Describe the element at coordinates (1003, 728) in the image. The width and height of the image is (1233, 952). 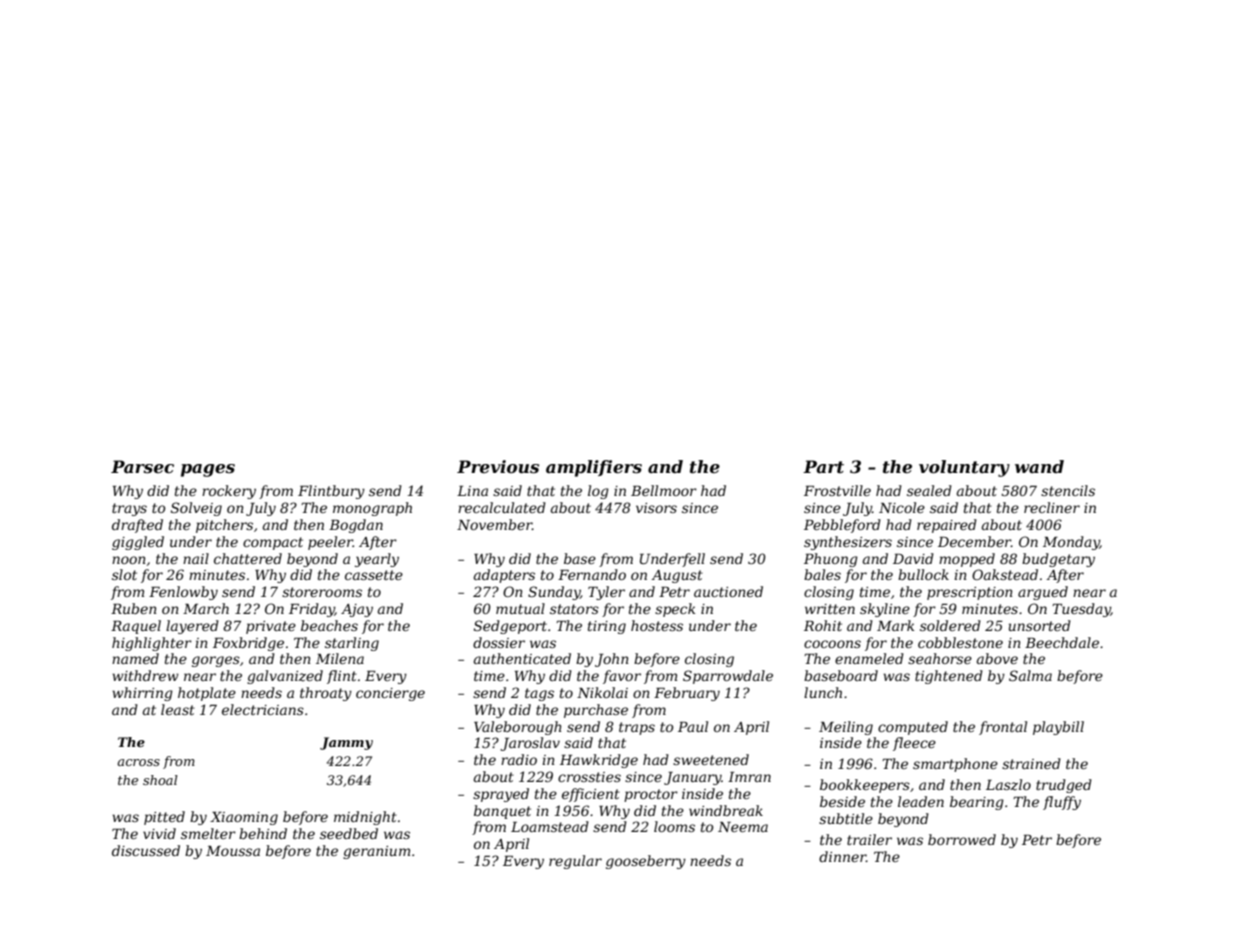
I see `frontal` at that location.
